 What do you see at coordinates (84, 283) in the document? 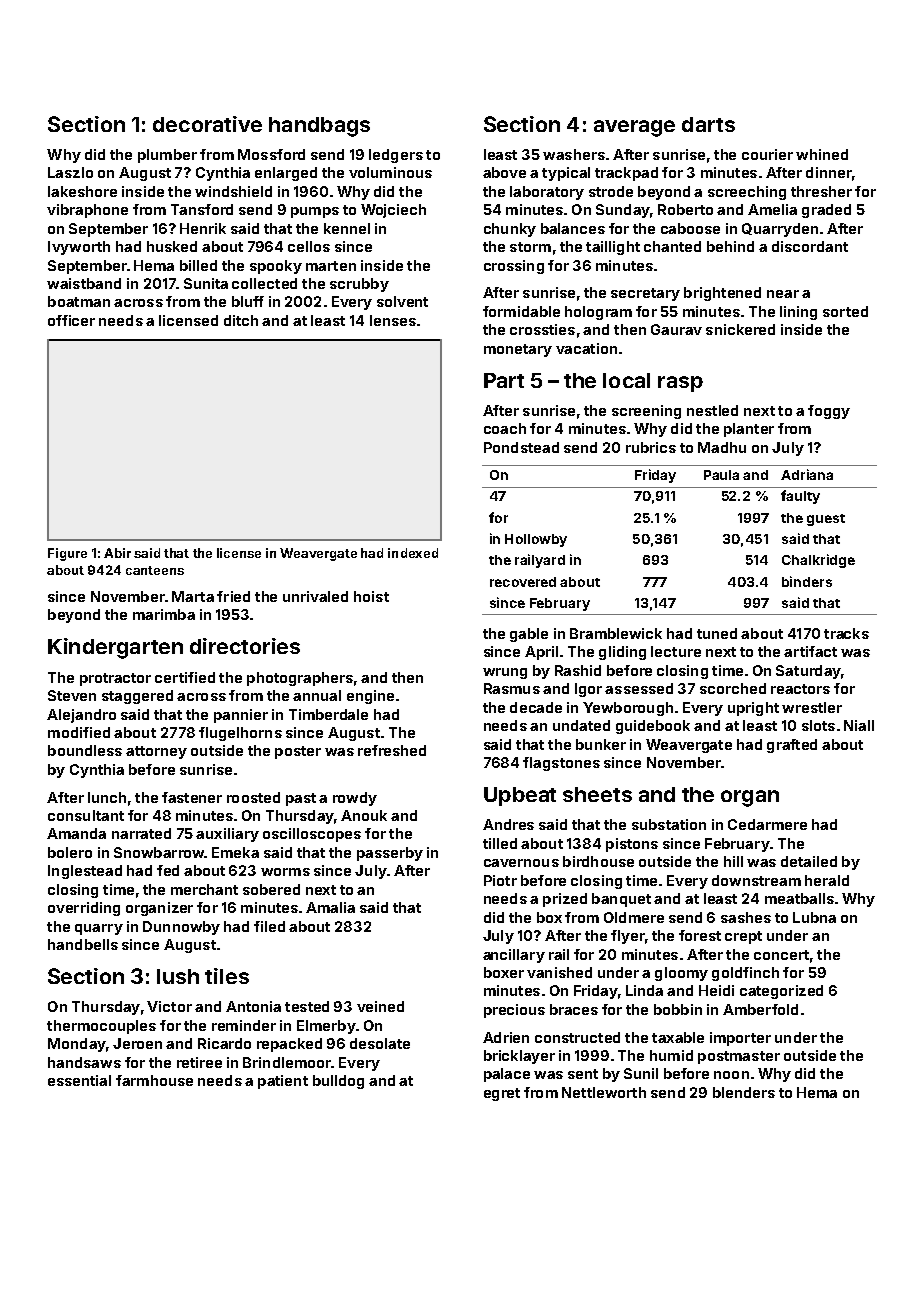
I see `waistband` at bounding box center [84, 283].
